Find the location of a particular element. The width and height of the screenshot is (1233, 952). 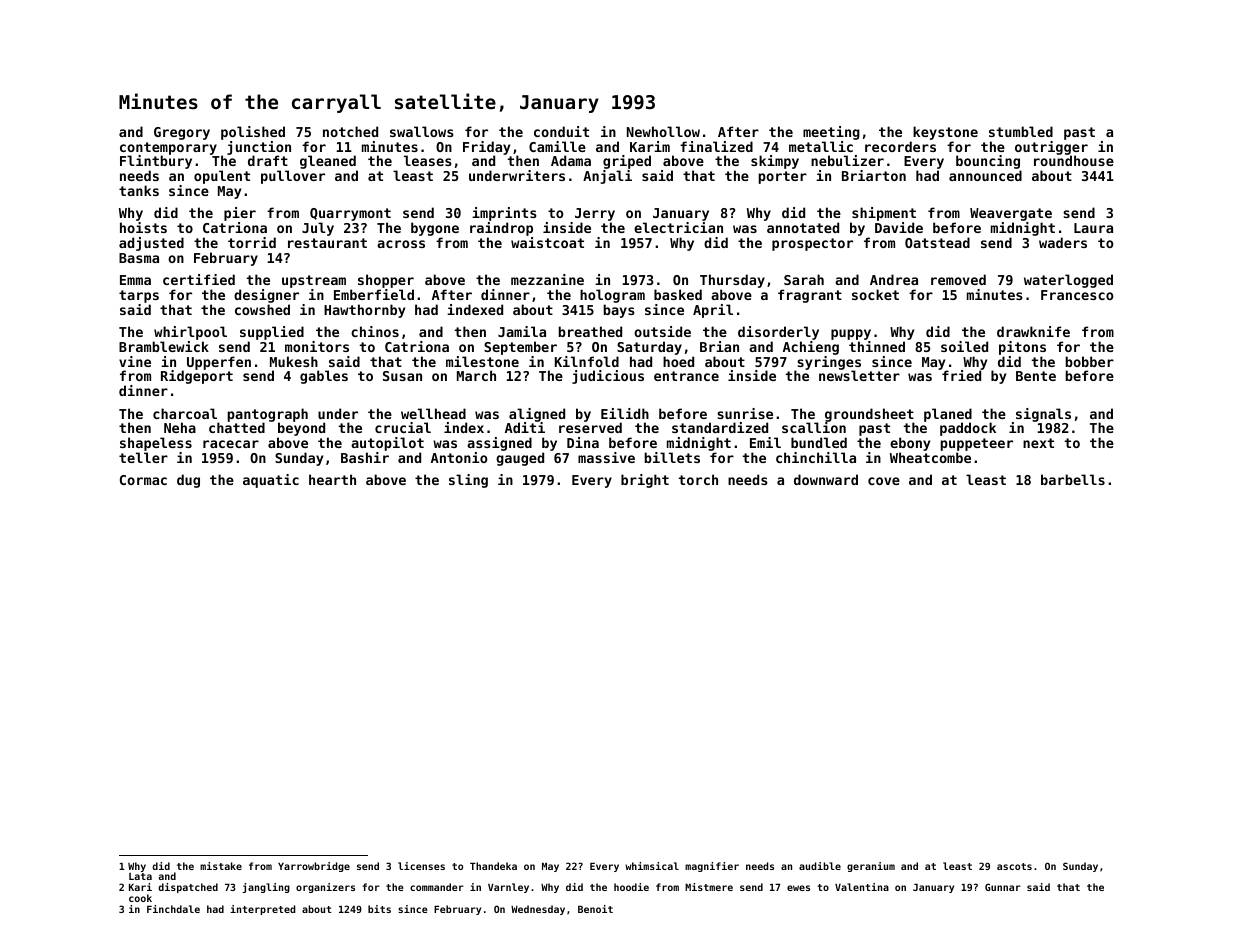

barbells is located at coordinates (1073, 479).
